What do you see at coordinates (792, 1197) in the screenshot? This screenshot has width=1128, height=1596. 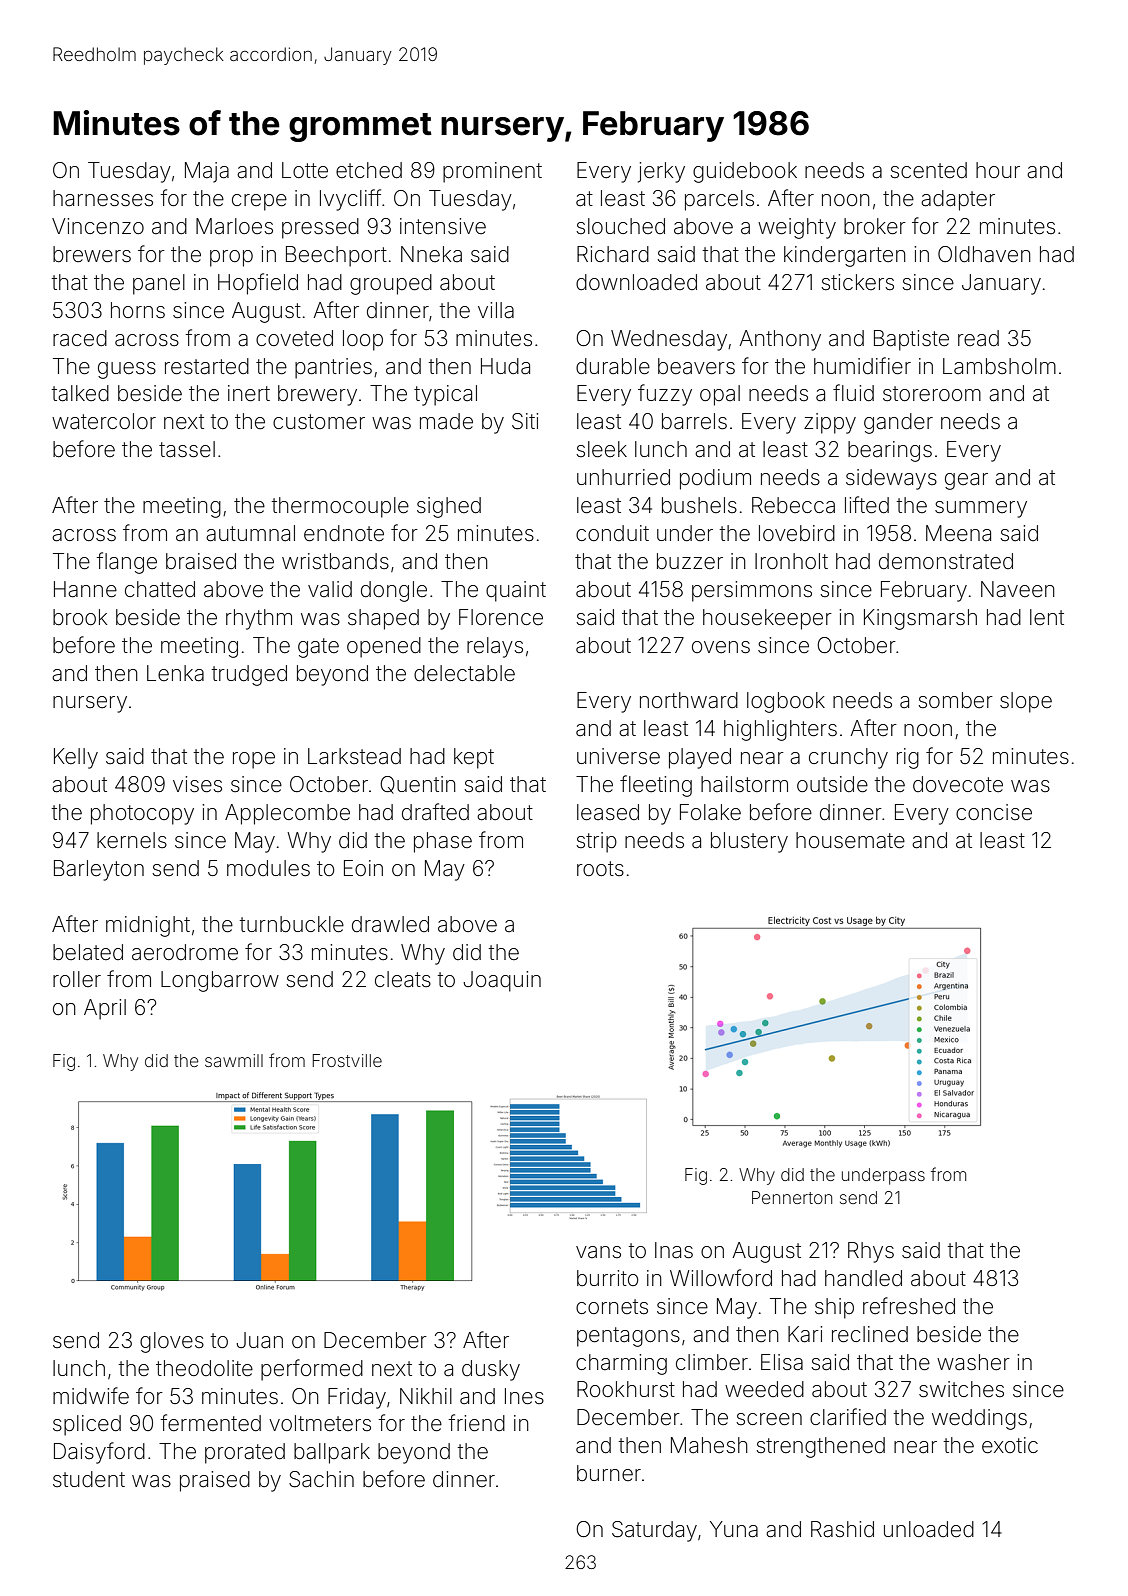 I see `Pennerton` at bounding box center [792, 1197].
